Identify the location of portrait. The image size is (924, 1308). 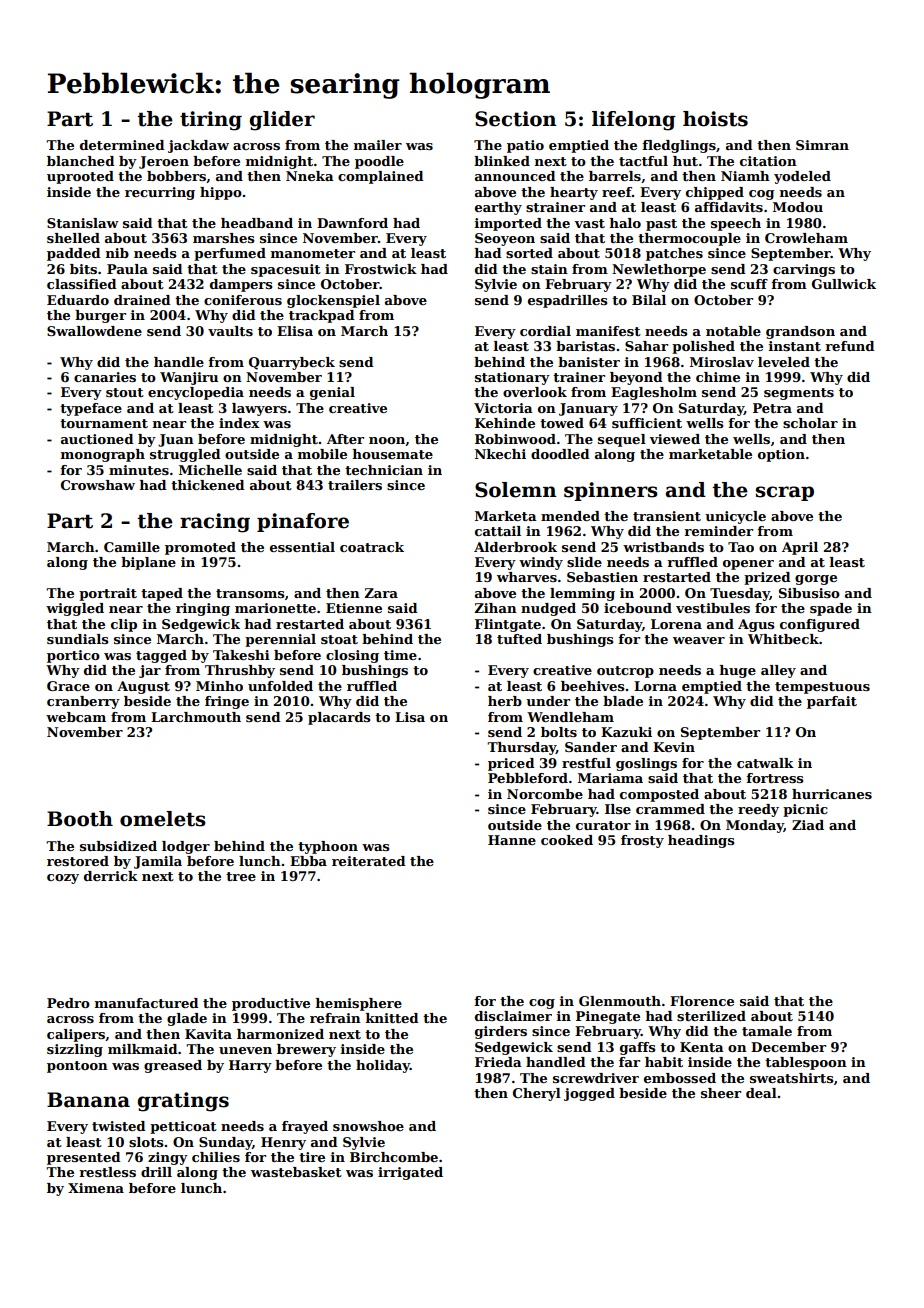
(108, 594).
